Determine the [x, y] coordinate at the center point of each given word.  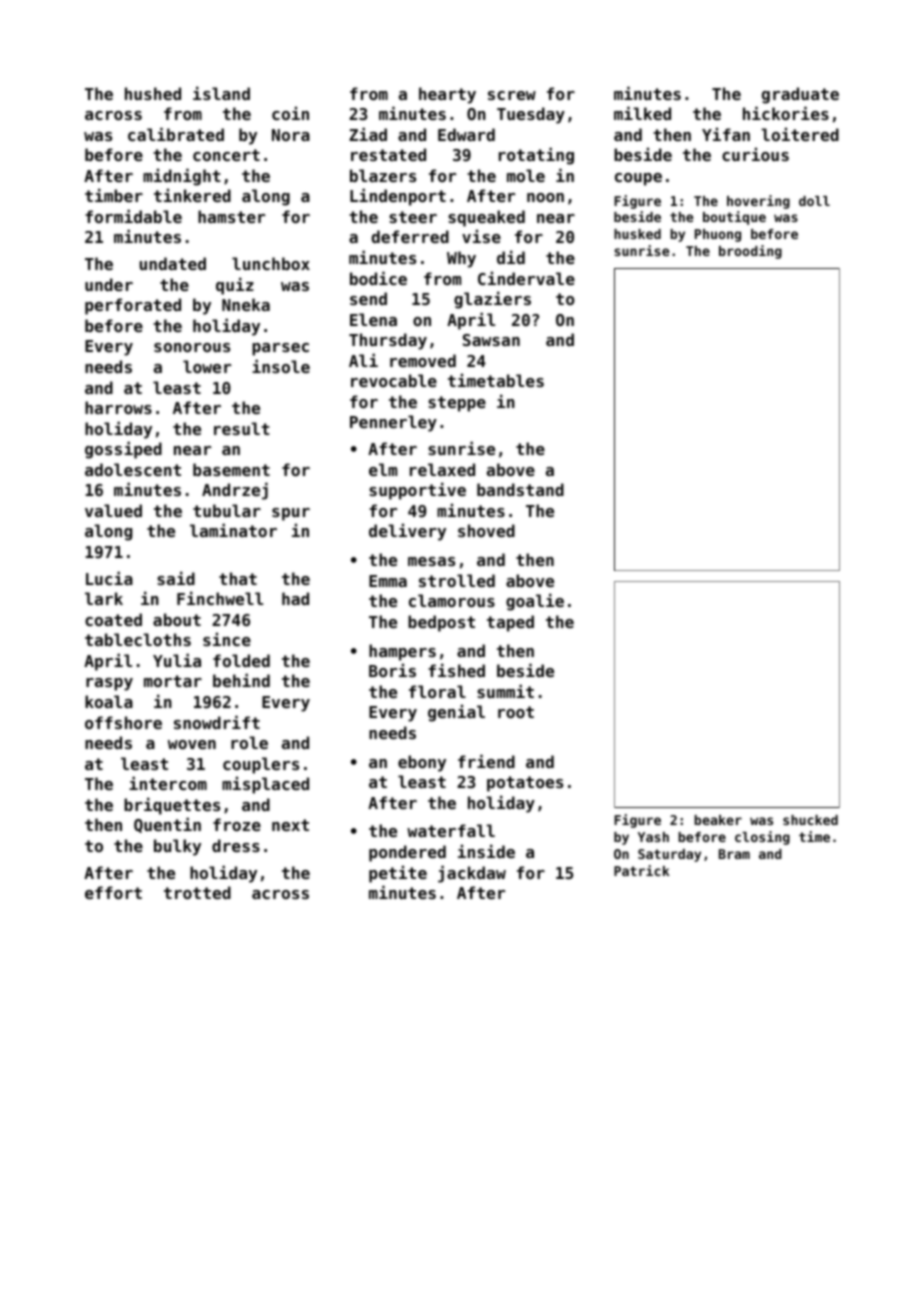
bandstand [520, 489]
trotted [197, 892]
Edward [466, 134]
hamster [231, 216]
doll [814, 201]
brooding [750, 252]
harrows [118, 407]
